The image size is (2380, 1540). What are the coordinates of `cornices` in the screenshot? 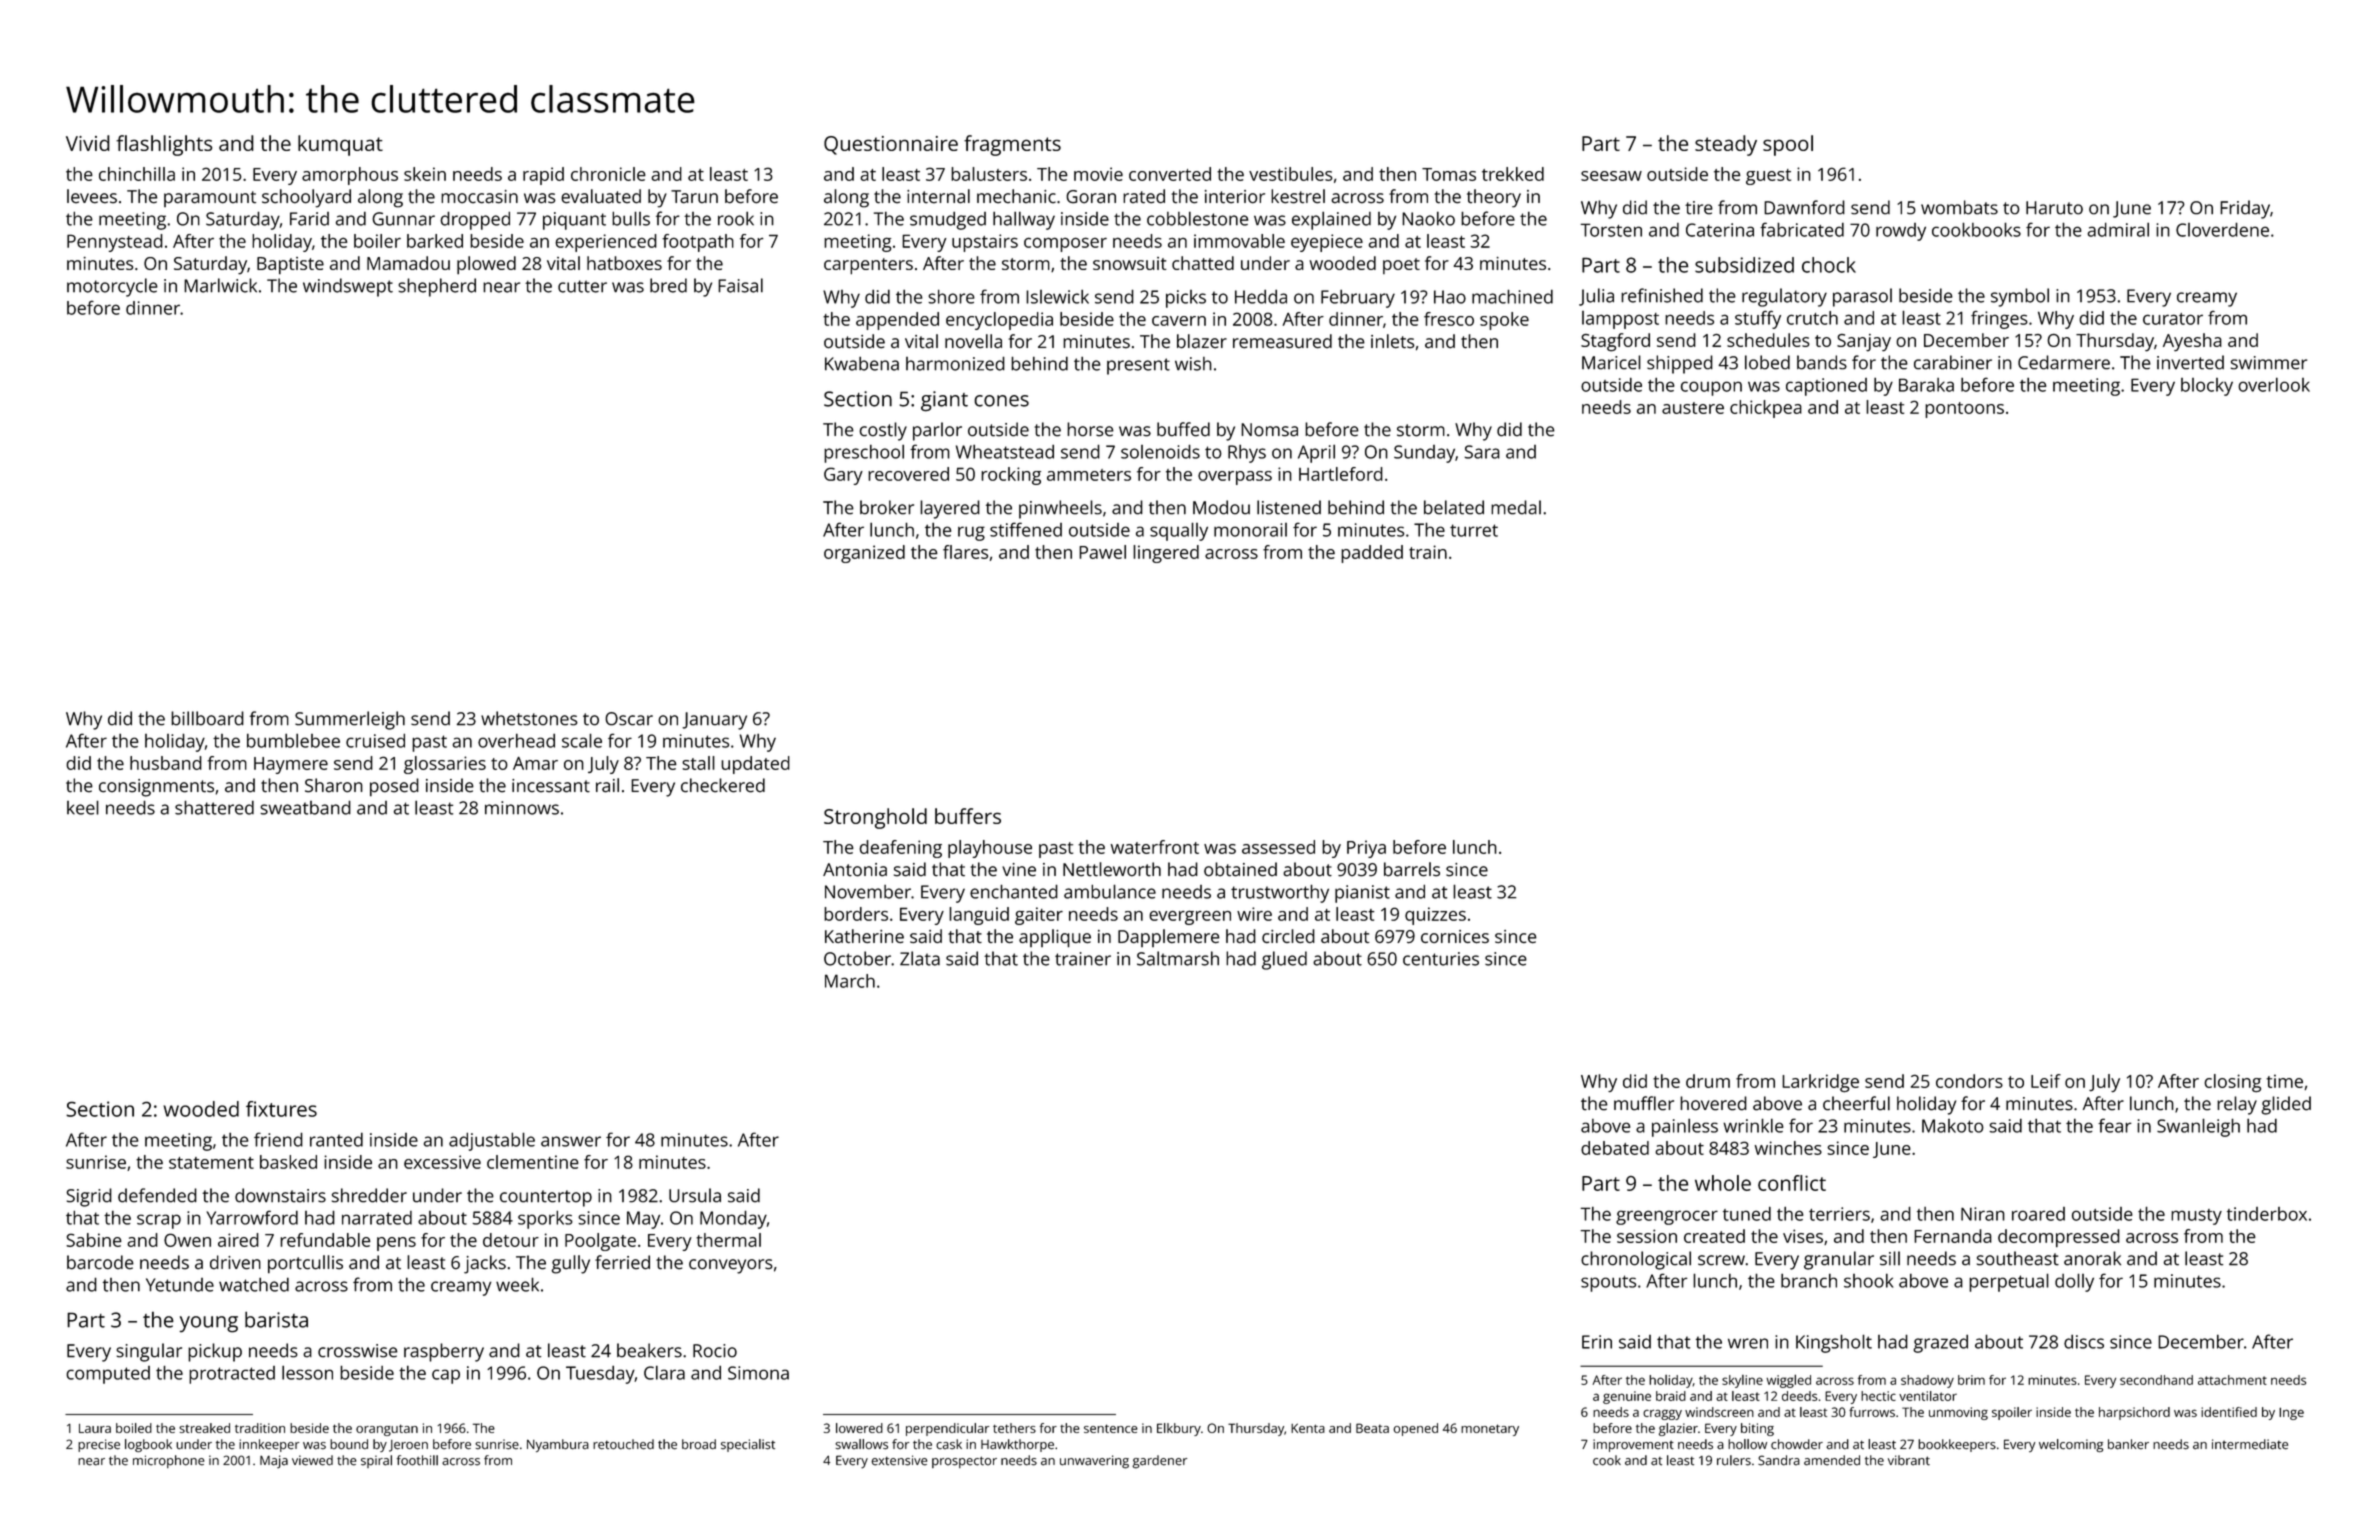 It's located at (1455, 937).
